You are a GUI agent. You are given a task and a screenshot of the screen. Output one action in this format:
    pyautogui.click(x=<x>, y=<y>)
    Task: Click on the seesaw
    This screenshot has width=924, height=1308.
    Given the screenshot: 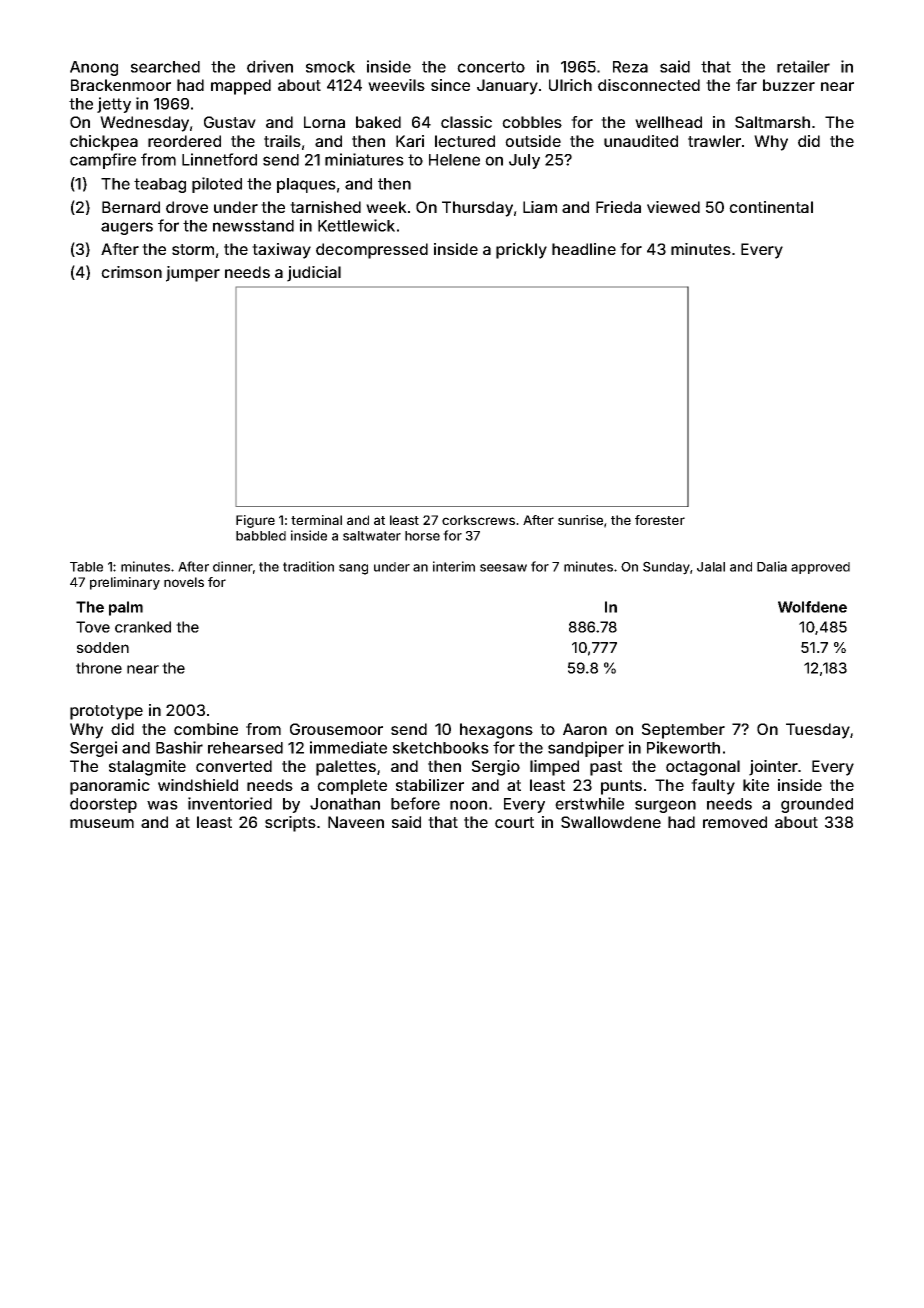 What is the action you would take?
    pyautogui.click(x=503, y=568)
